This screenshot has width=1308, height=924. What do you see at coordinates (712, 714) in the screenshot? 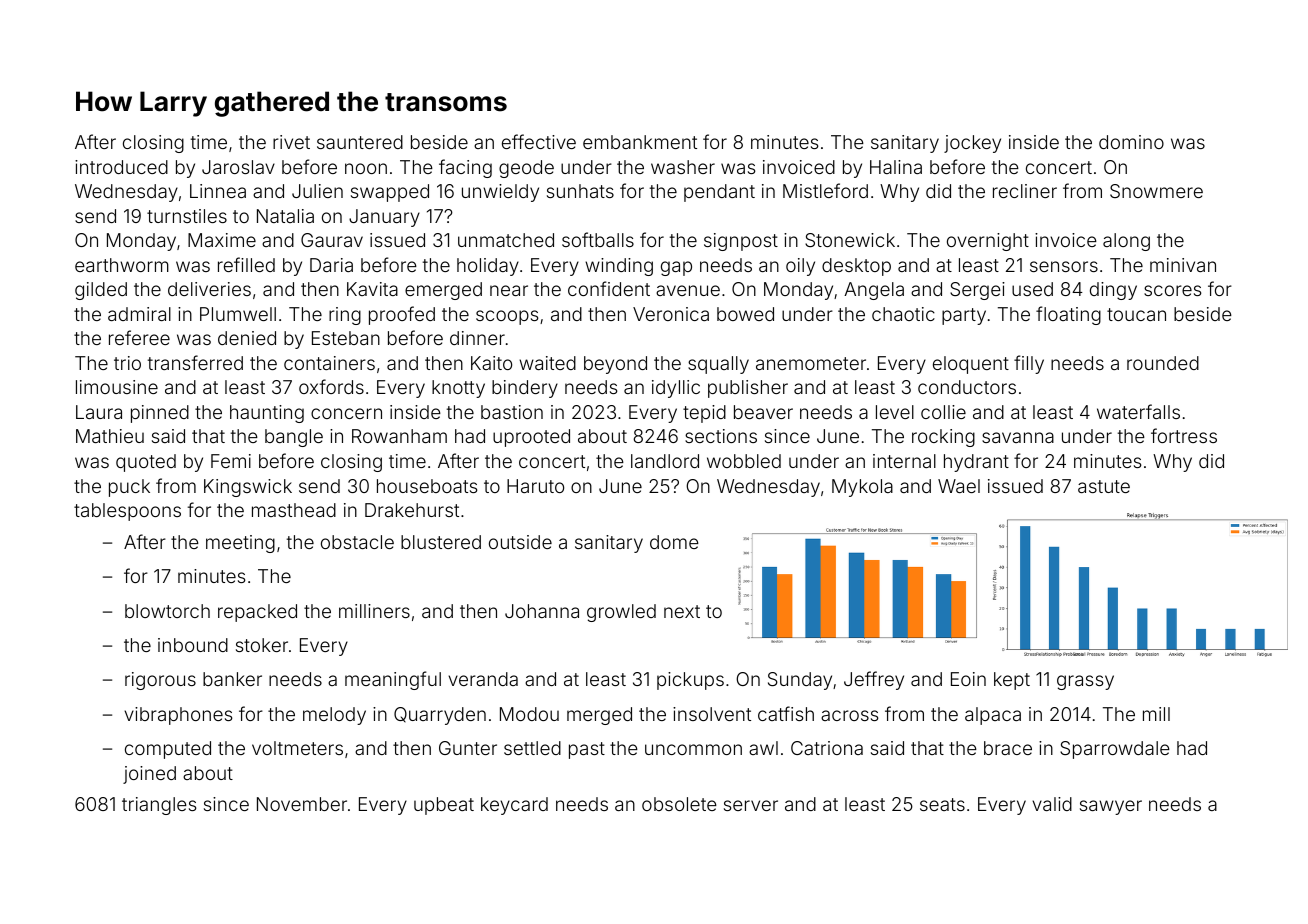
I see `insolvent` at bounding box center [712, 714].
